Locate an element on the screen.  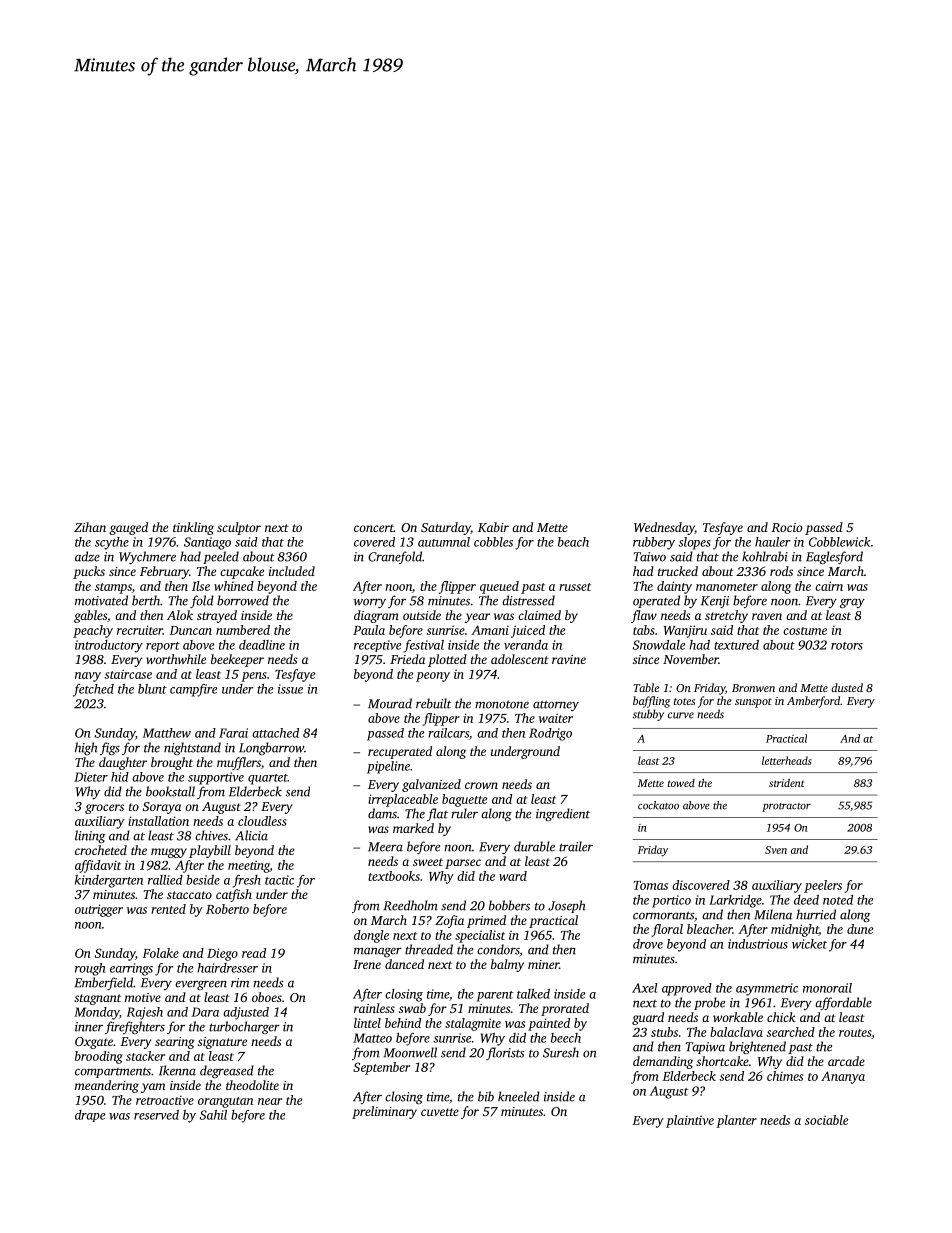
Bronwen is located at coordinates (753, 688).
